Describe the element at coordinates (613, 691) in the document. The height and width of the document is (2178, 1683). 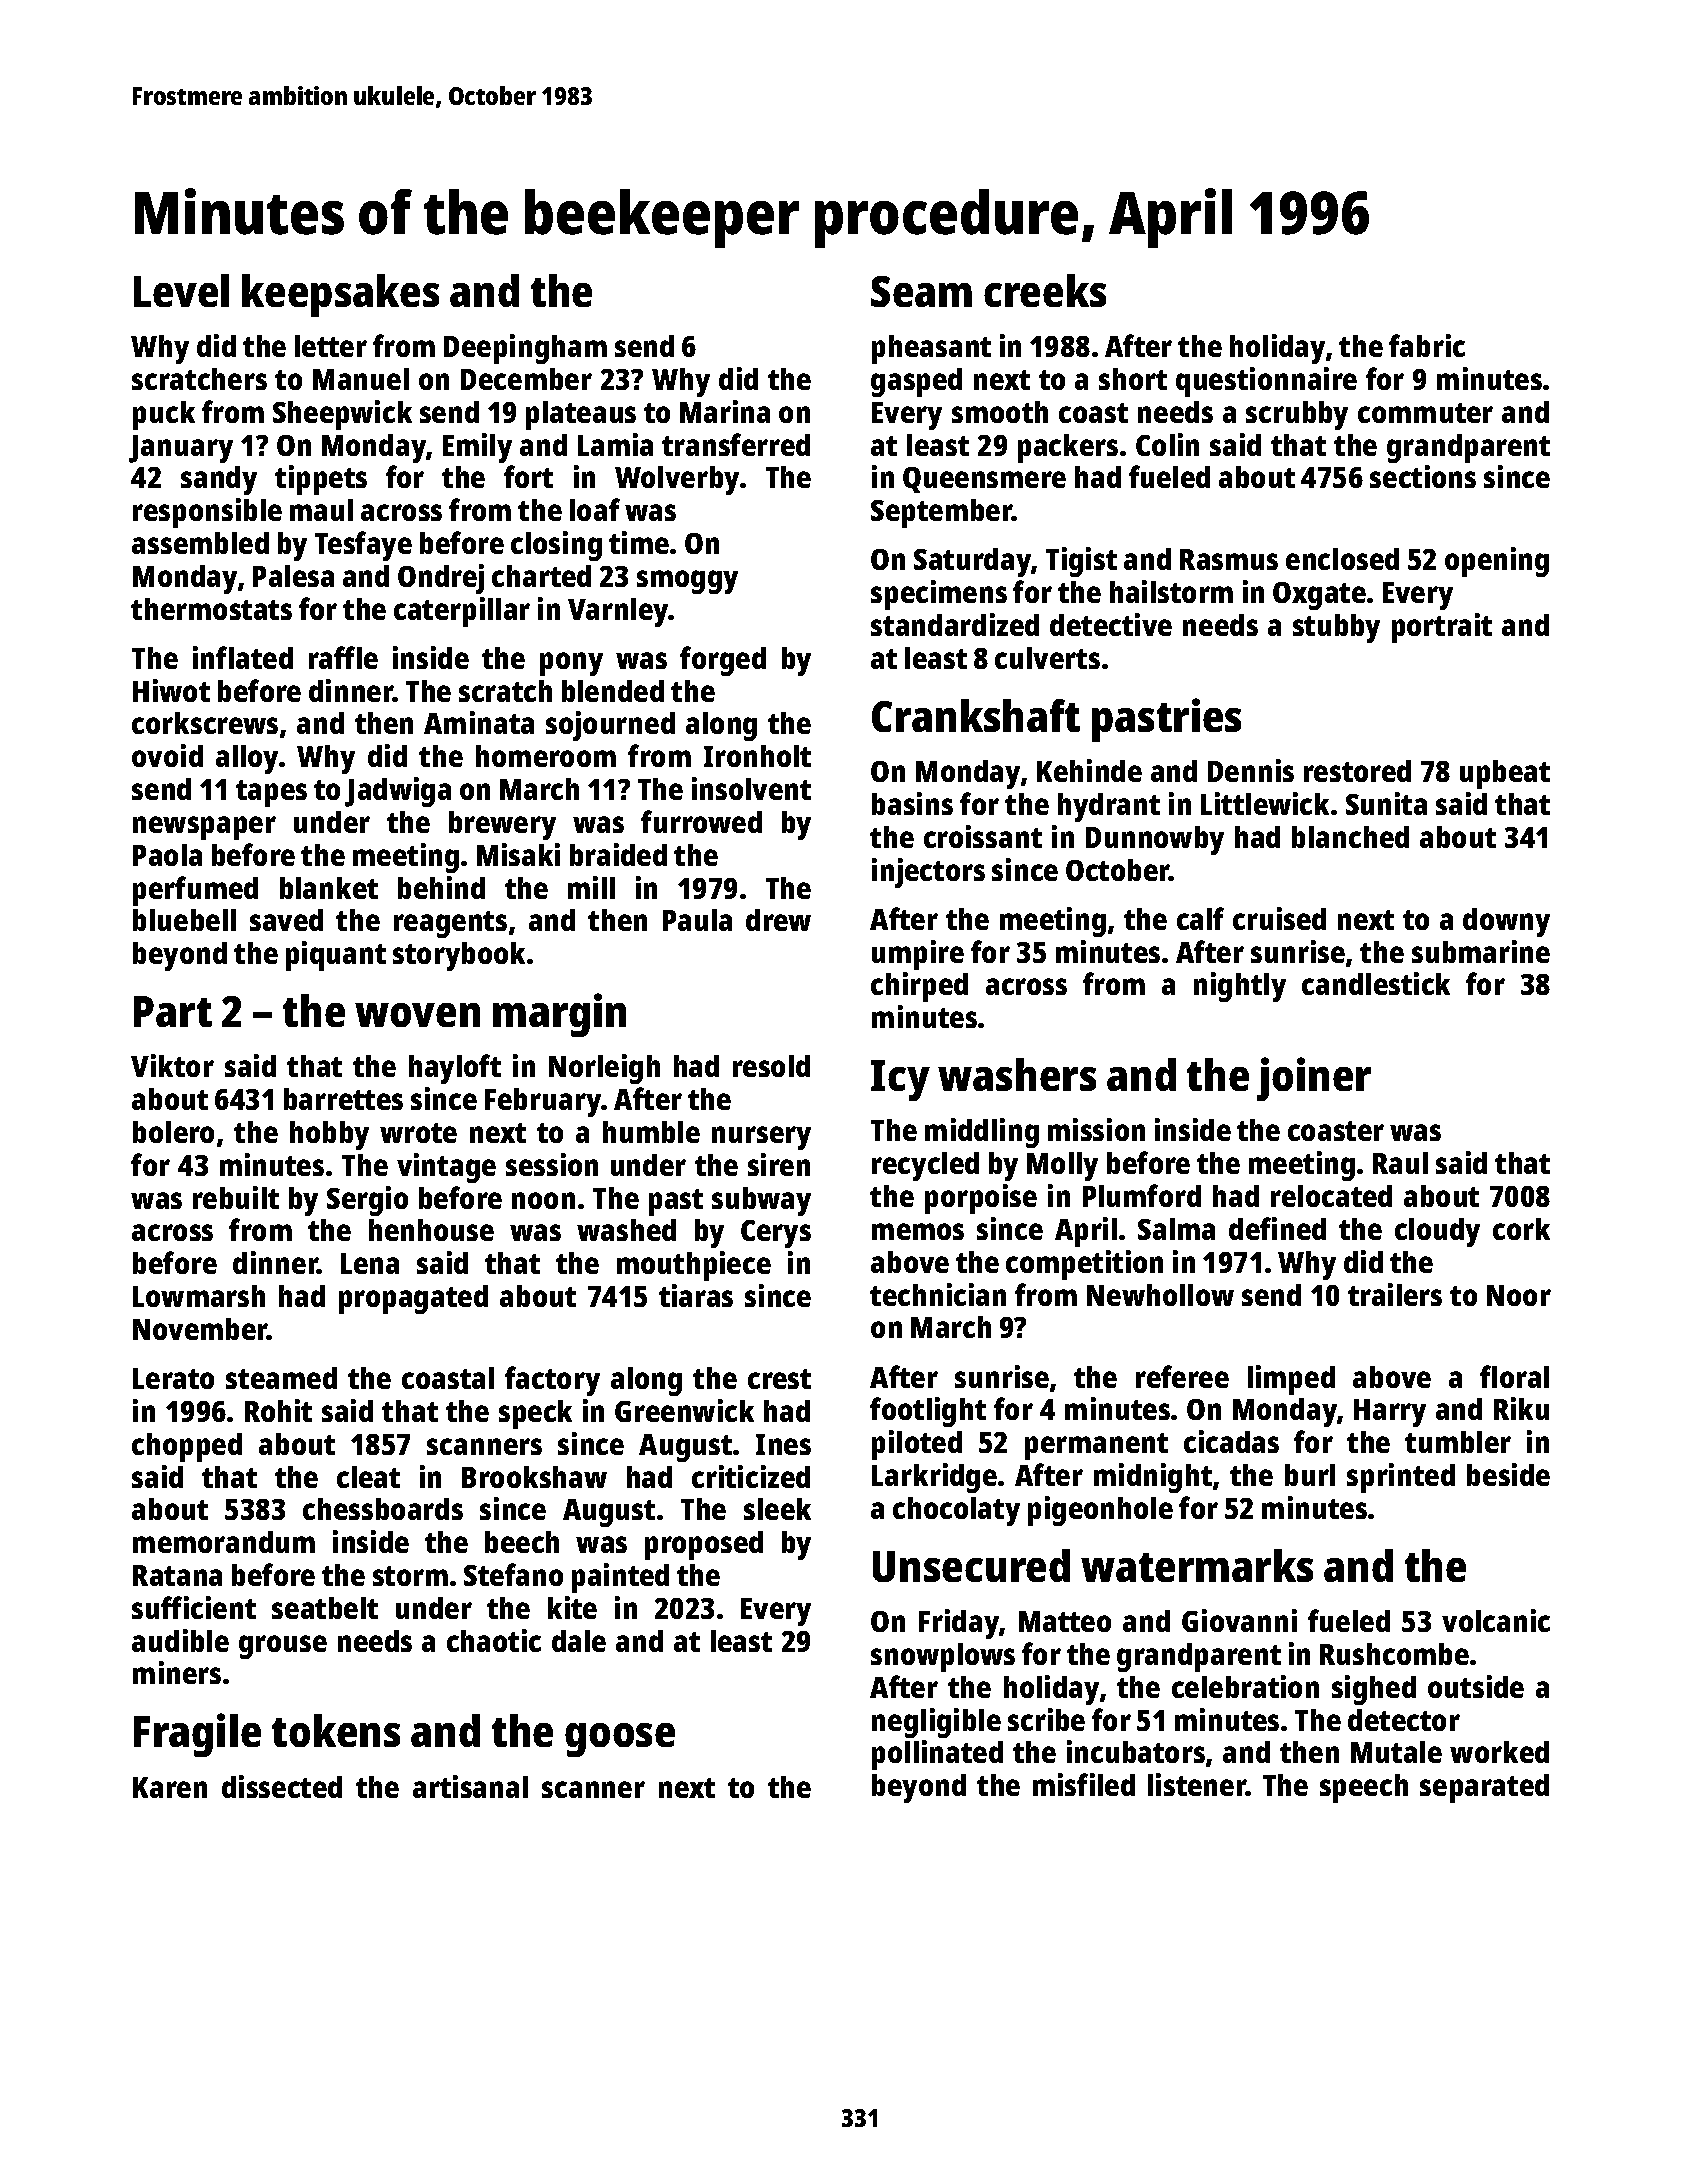
I see `blended` at that location.
